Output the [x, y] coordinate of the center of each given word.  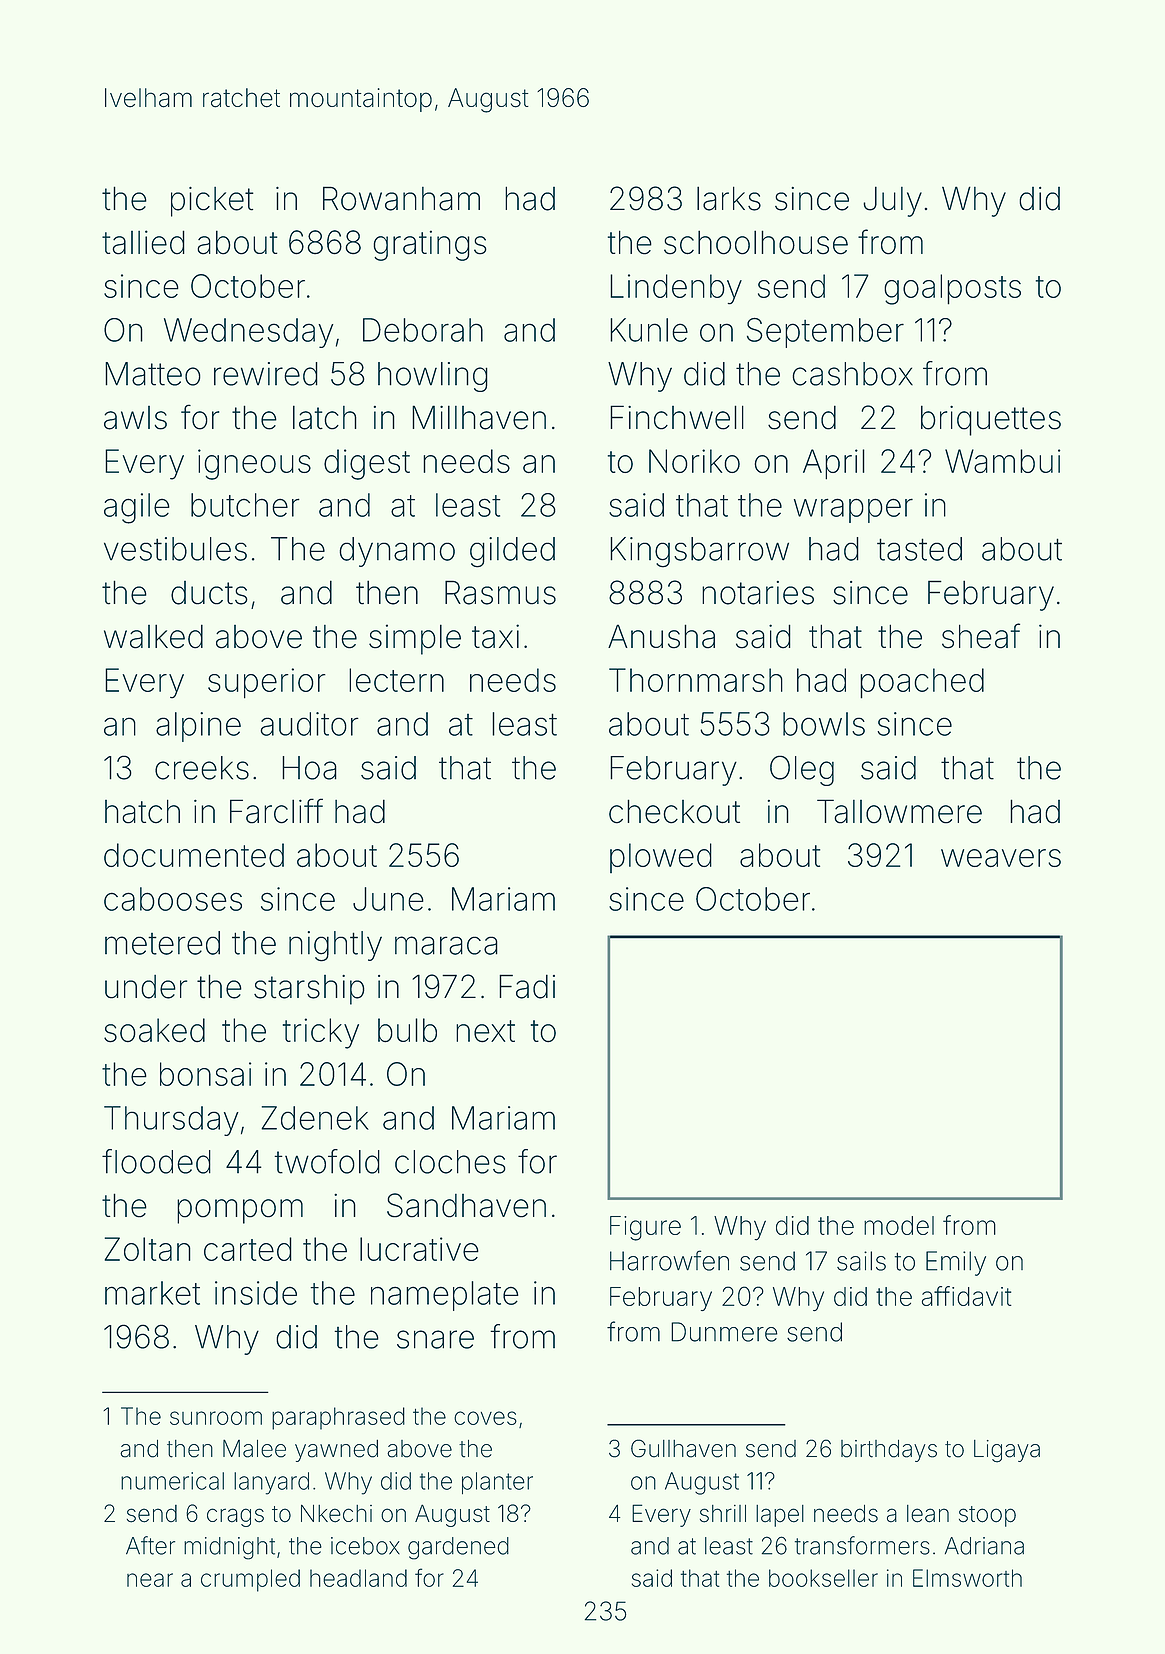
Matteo [153, 374]
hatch [142, 811]
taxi [495, 636]
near [150, 1580]
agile [137, 508]
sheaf [981, 636]
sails [861, 1261]
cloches [450, 1162]
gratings [430, 246]
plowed [661, 858]
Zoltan [148, 1249]
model [899, 1225]
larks [729, 198]
